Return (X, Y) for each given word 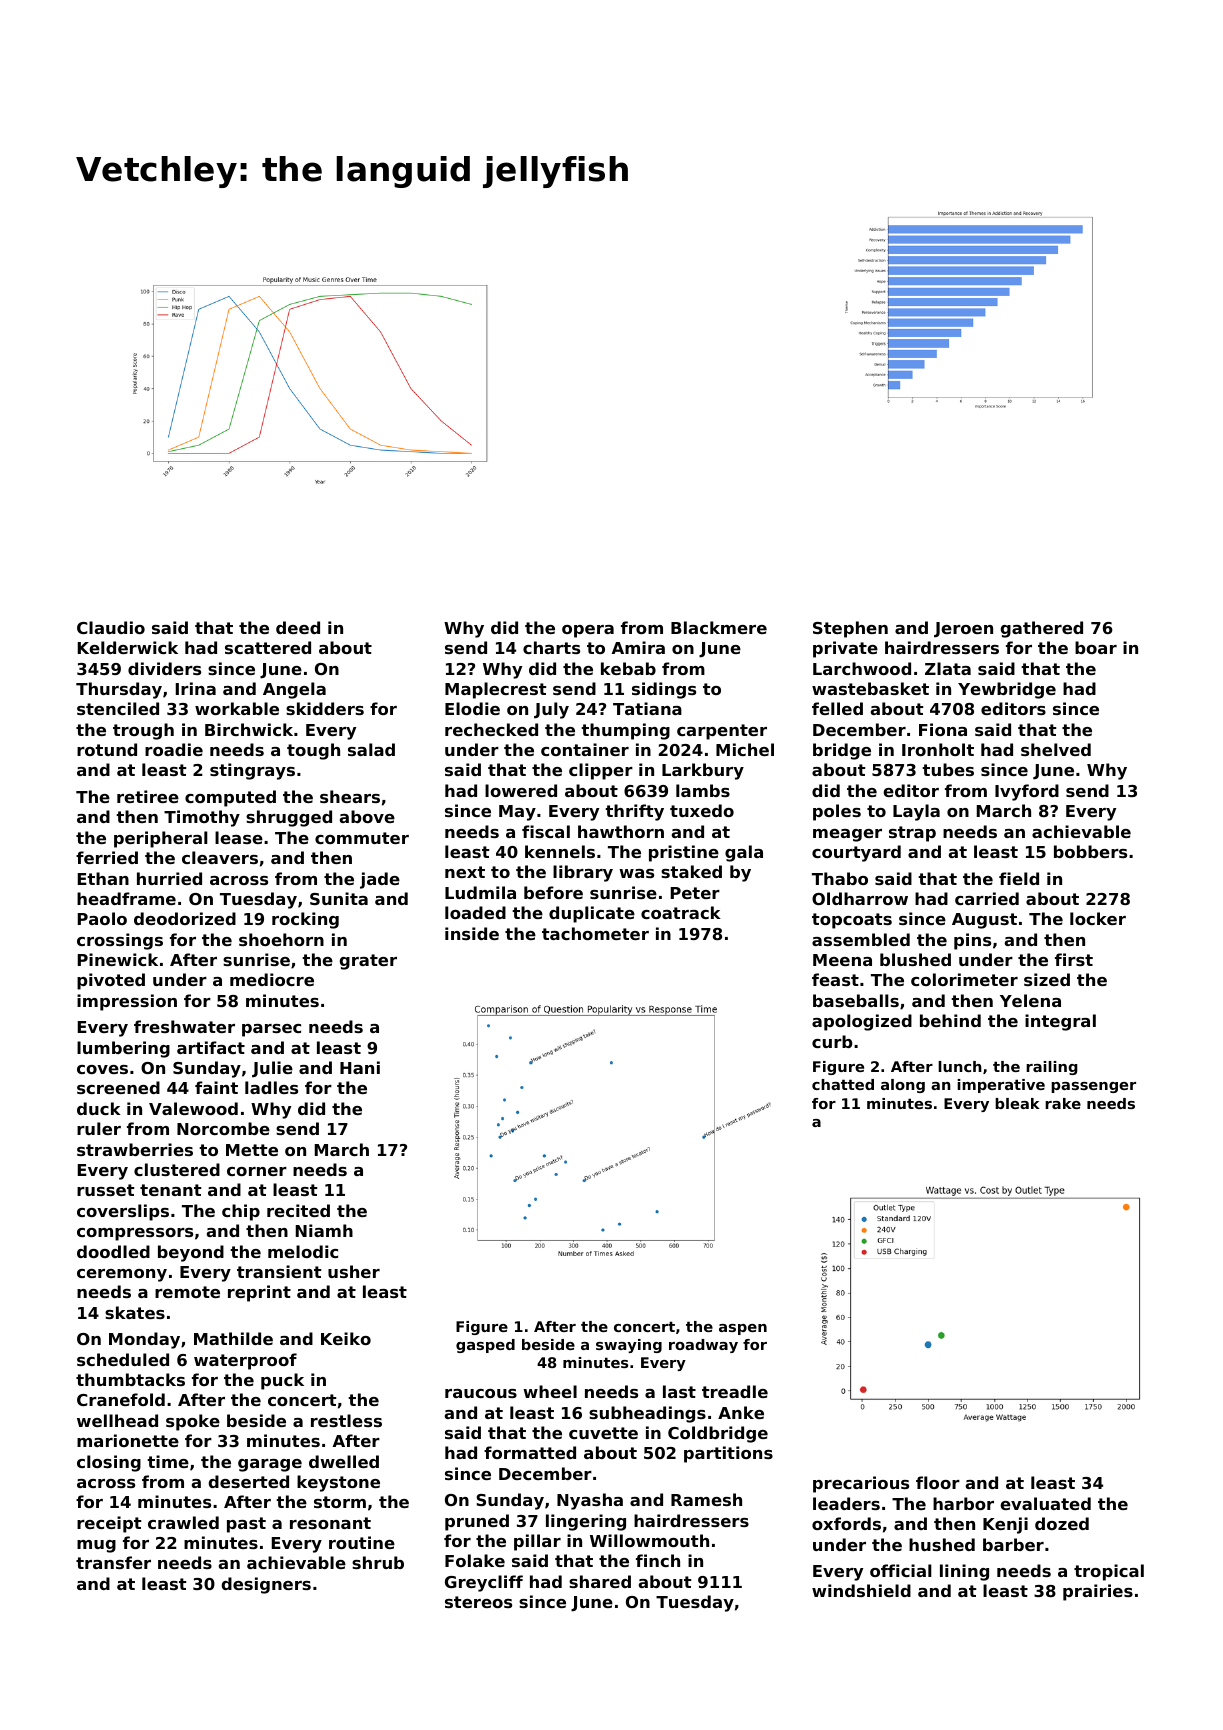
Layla (916, 812)
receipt (109, 1524)
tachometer (595, 933)
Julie (272, 1069)
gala (744, 853)
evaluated (1045, 1503)
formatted (530, 1452)
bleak (1017, 1103)
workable (237, 708)
